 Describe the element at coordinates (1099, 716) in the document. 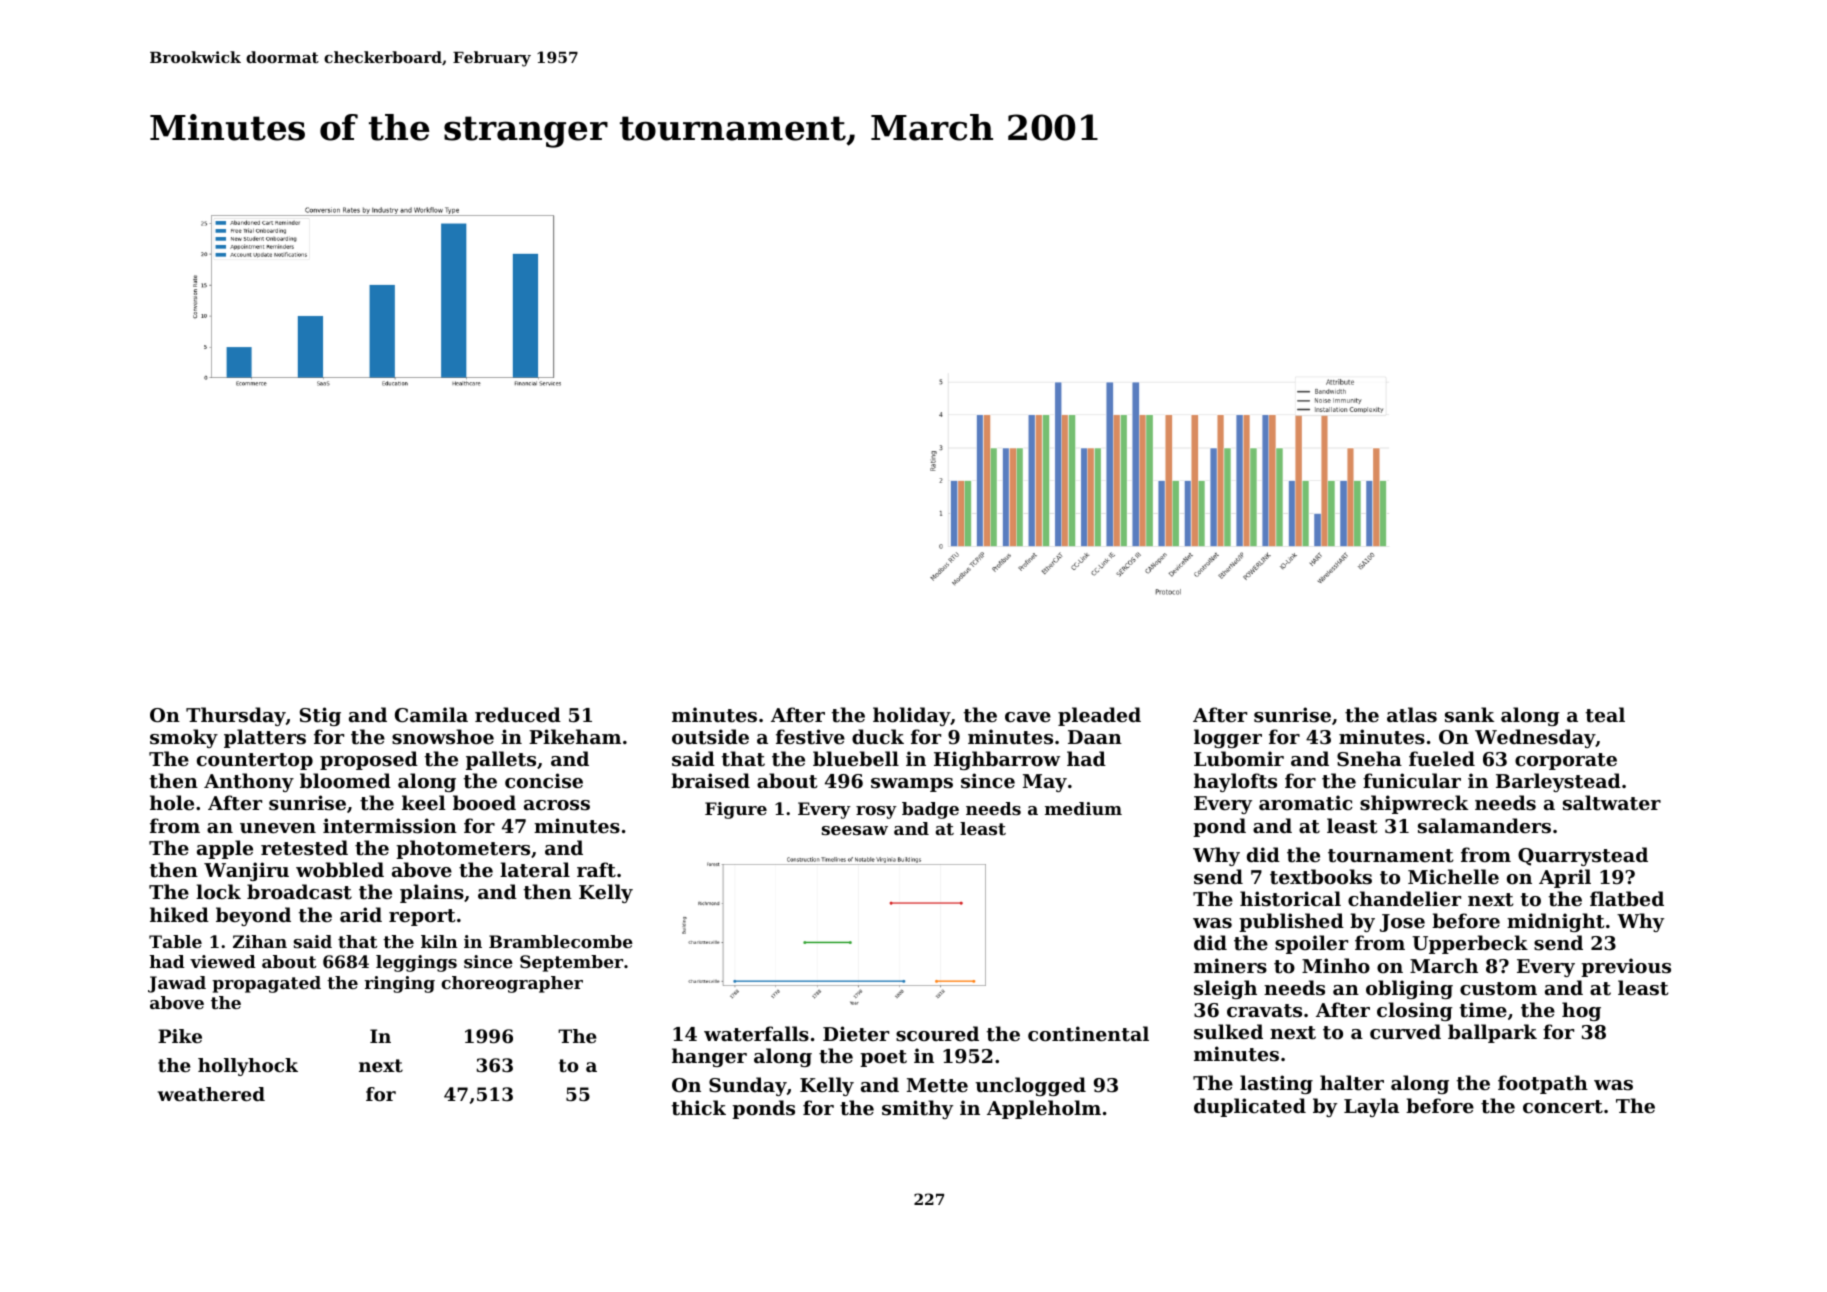

I see `pleaded` at that location.
